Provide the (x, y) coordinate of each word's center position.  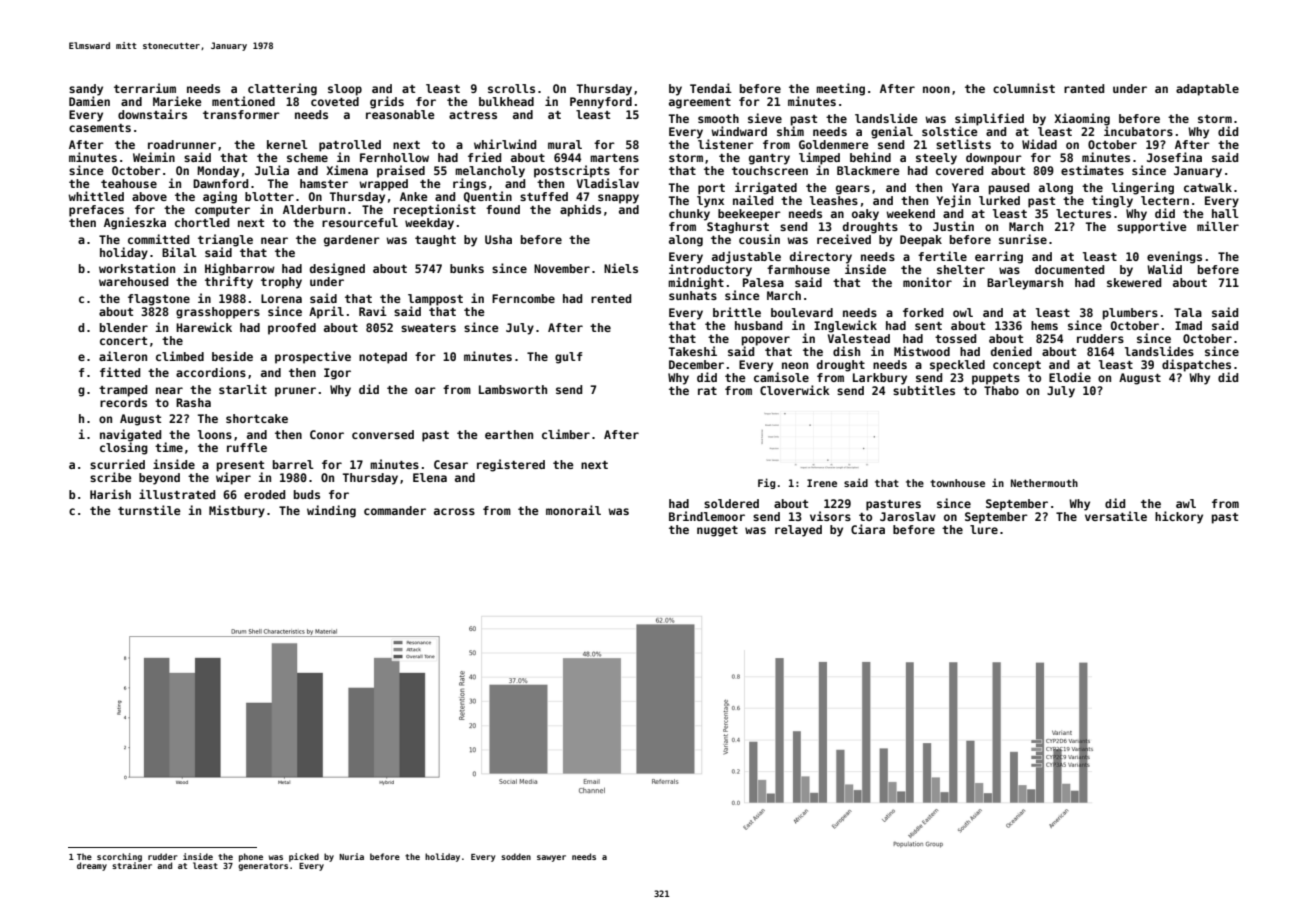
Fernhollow (394, 157)
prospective (313, 357)
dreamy (92, 866)
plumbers (1130, 314)
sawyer (551, 858)
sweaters (428, 328)
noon (936, 89)
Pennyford (601, 103)
